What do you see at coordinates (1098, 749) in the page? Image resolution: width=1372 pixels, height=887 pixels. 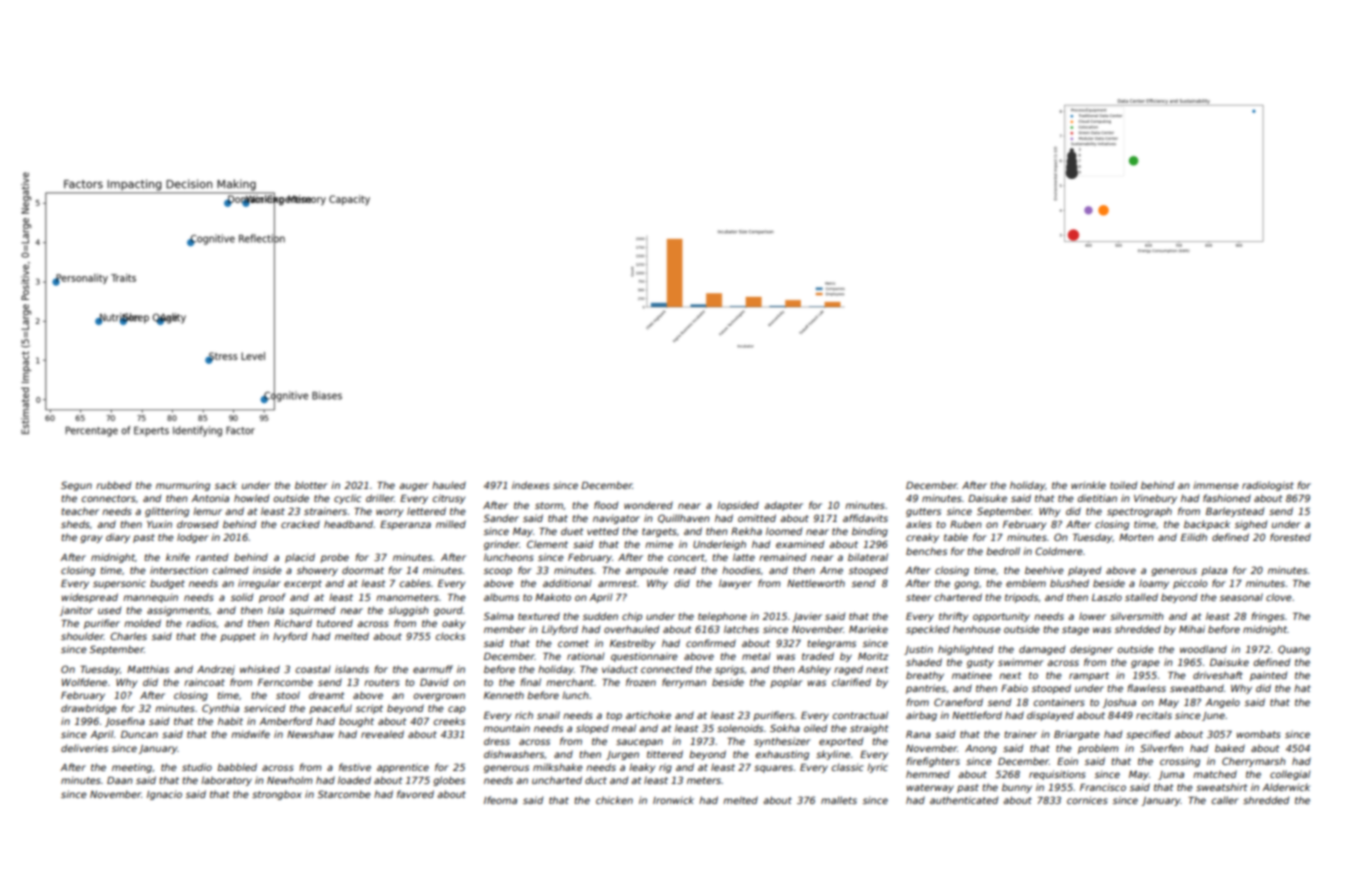 I see `problem` at bounding box center [1098, 749].
